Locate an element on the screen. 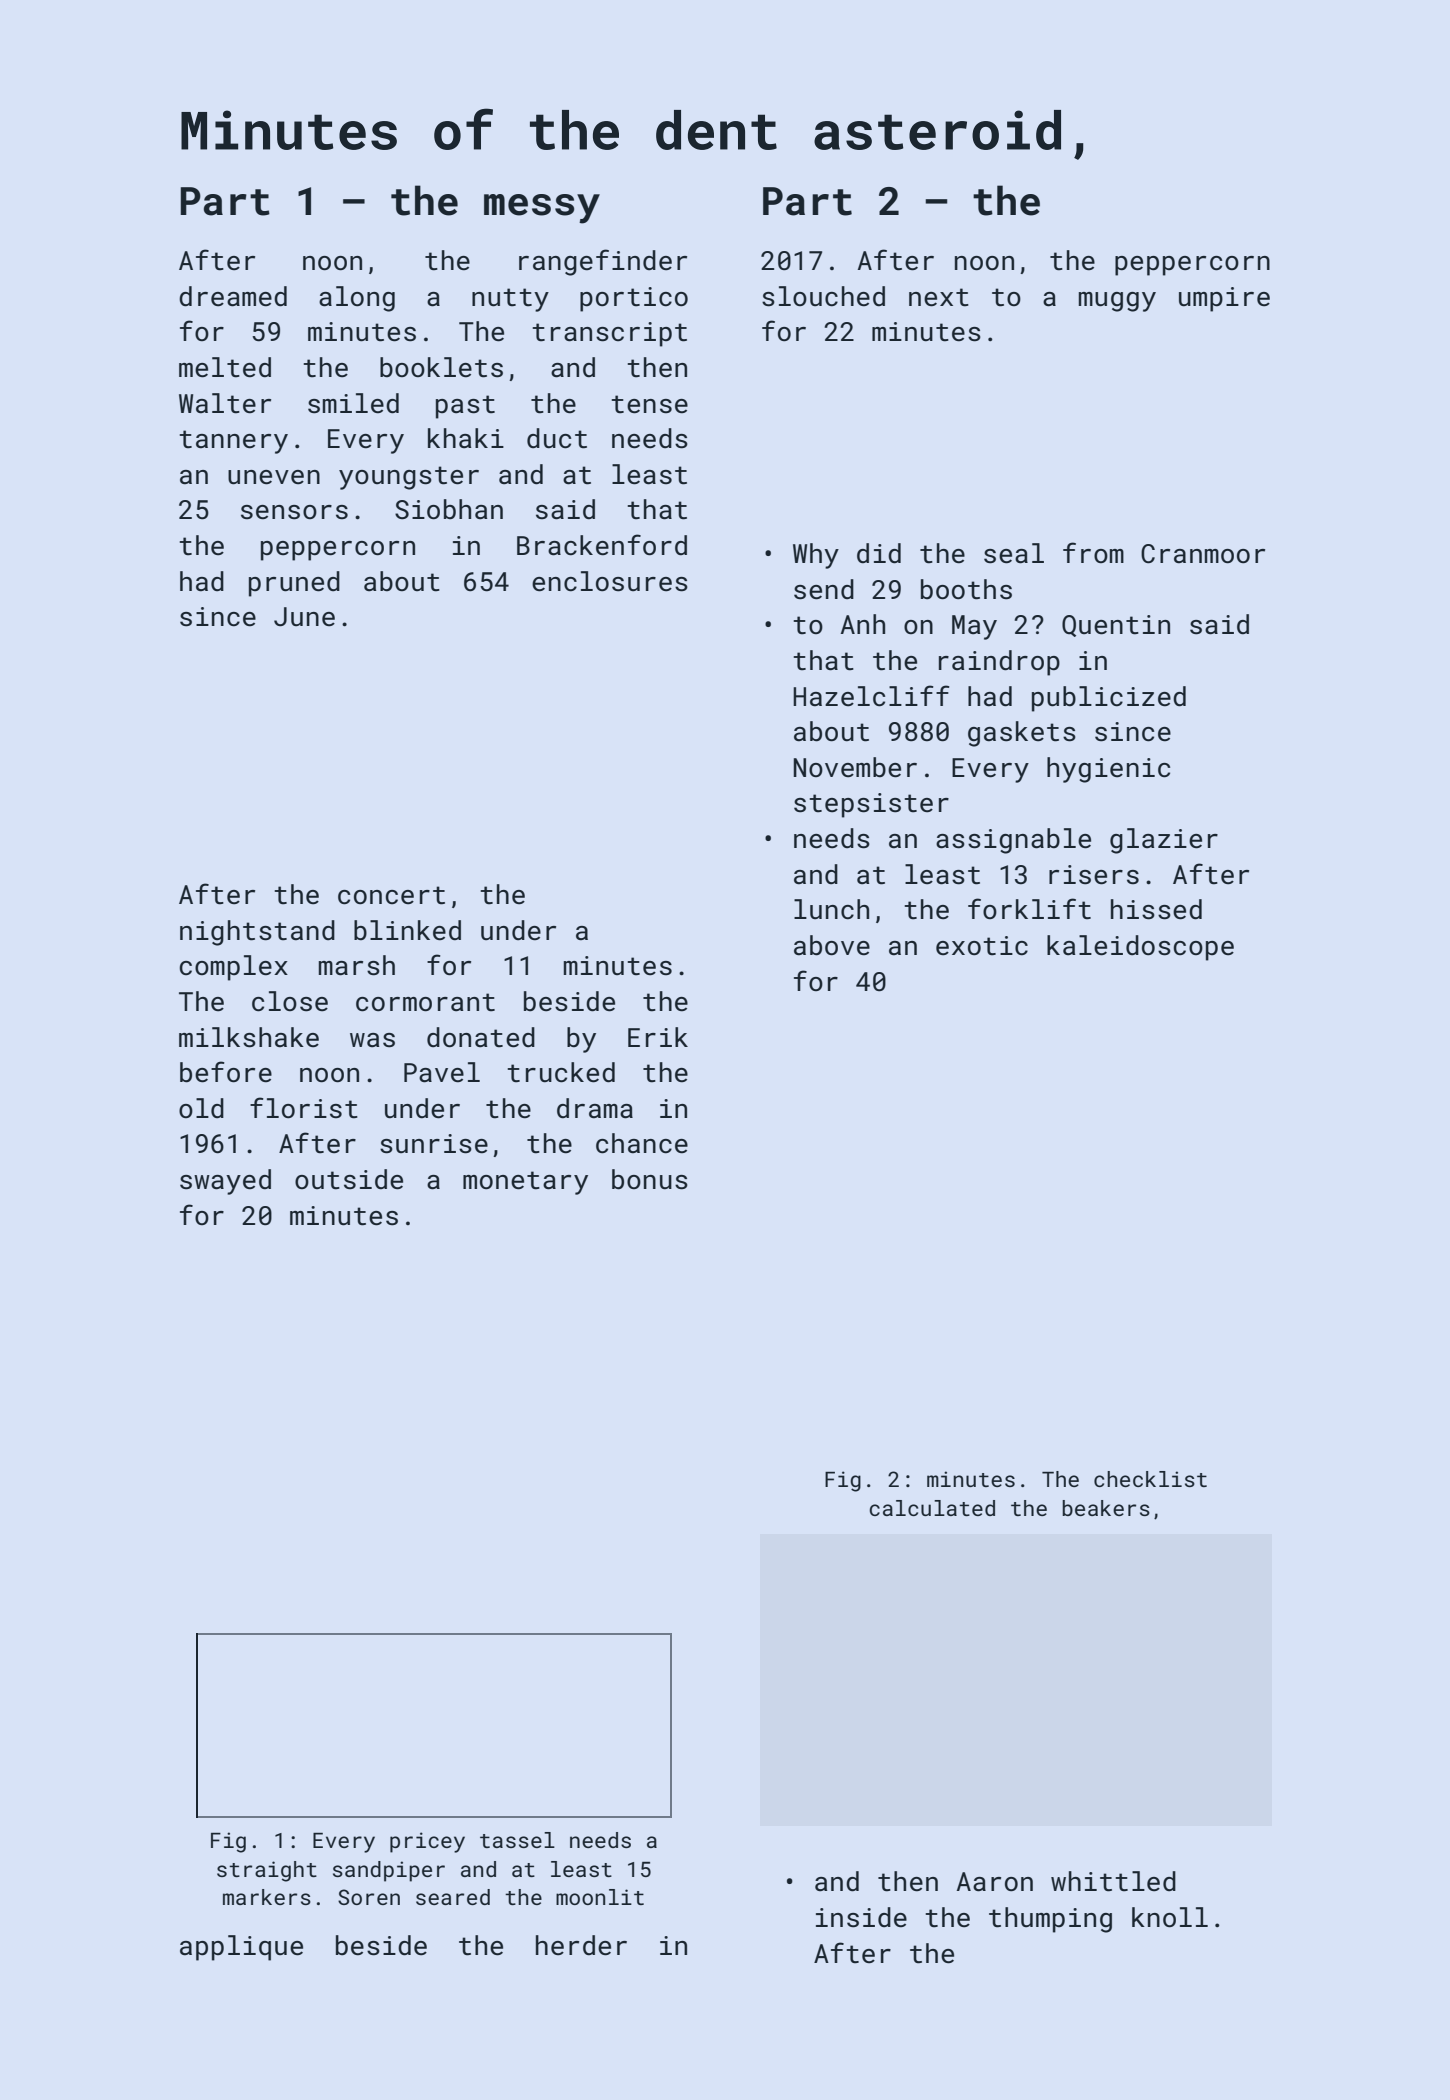  seared is located at coordinates (453, 1897).
